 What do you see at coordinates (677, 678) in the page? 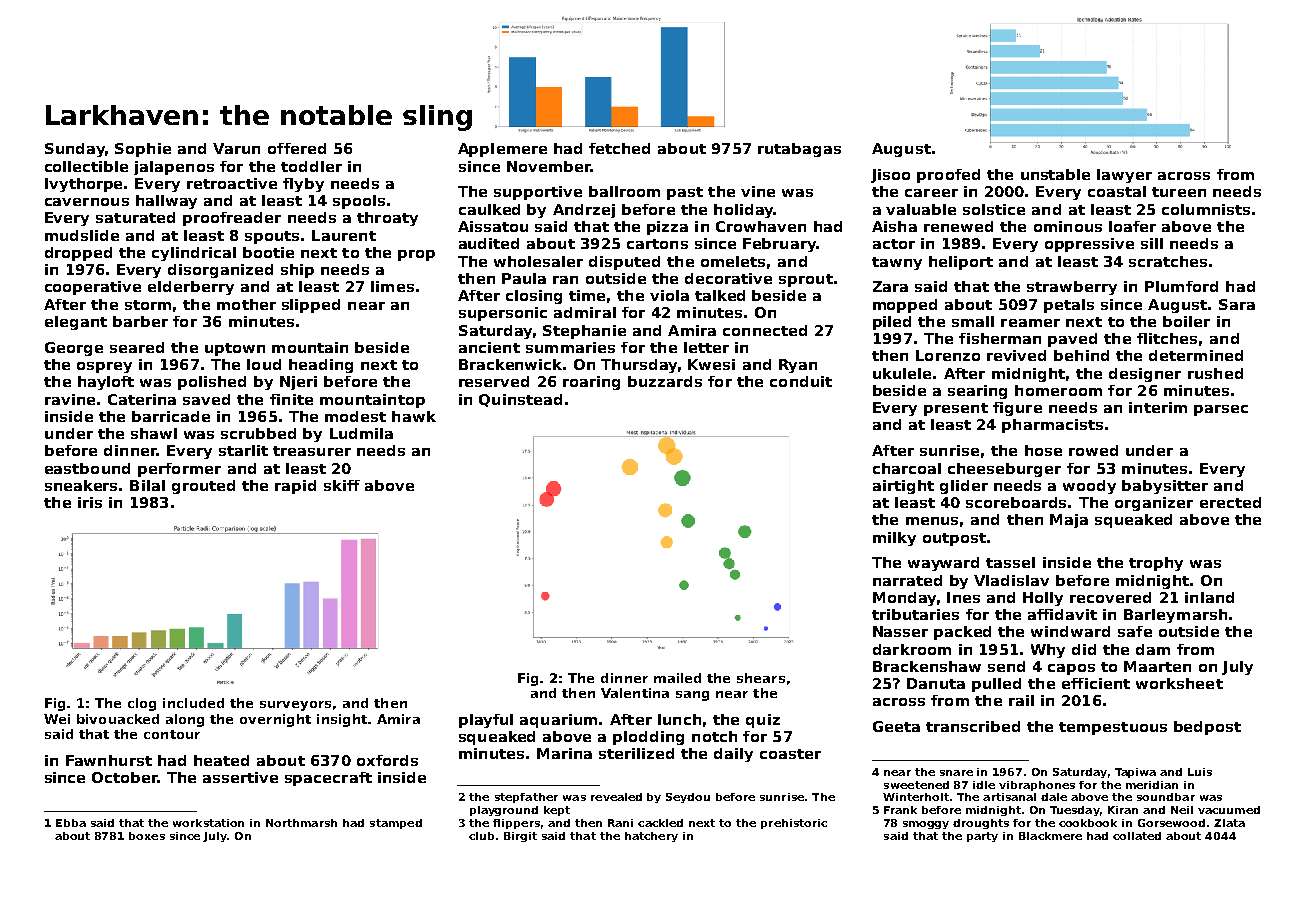
I see `mailed` at bounding box center [677, 678].
